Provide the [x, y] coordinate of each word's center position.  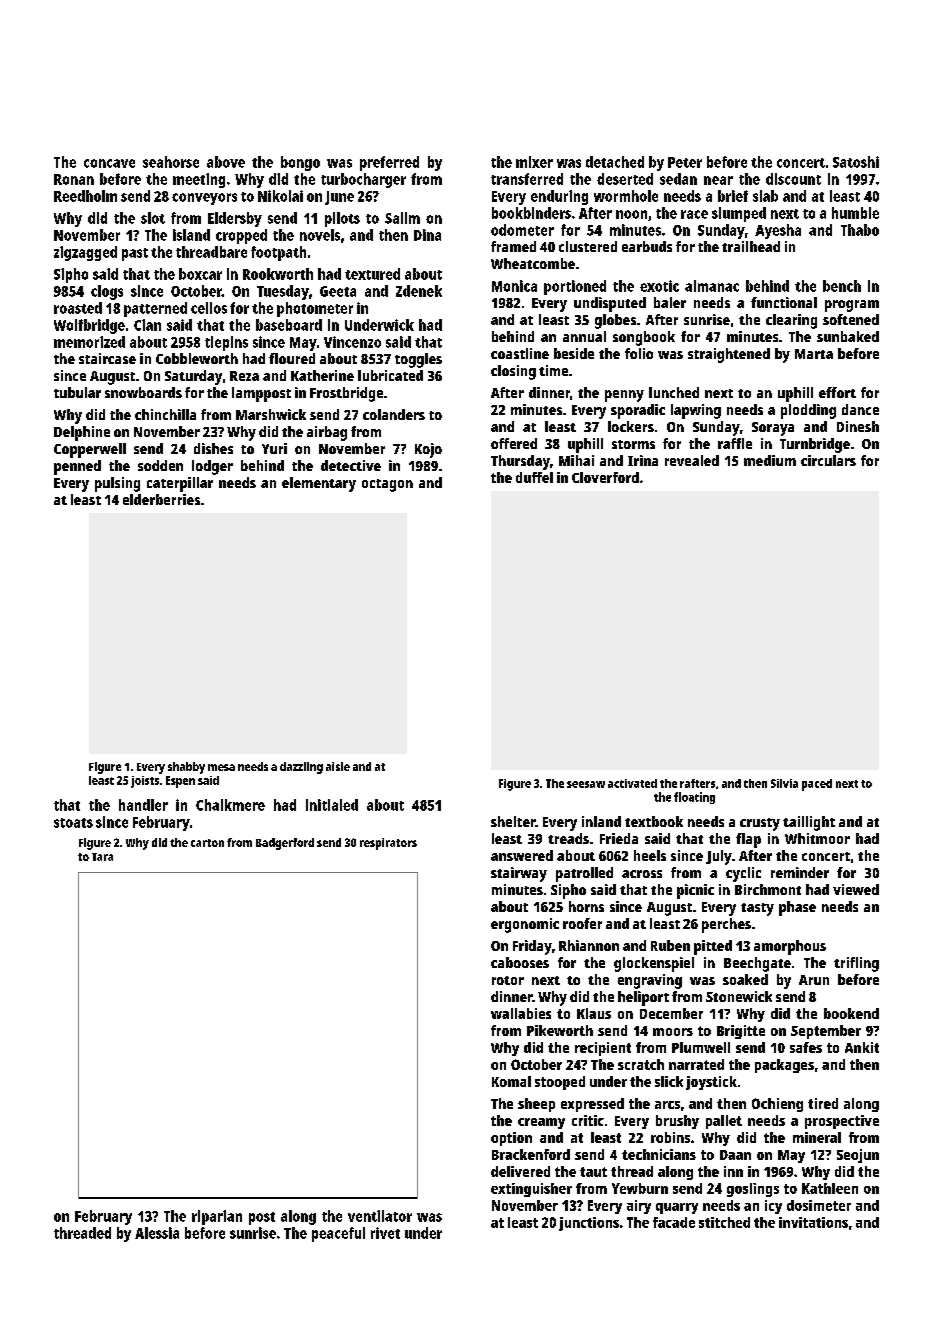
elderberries [161, 499]
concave [109, 163]
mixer [534, 162]
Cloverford [605, 477]
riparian [217, 1217]
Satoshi [856, 162]
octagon [387, 485]
